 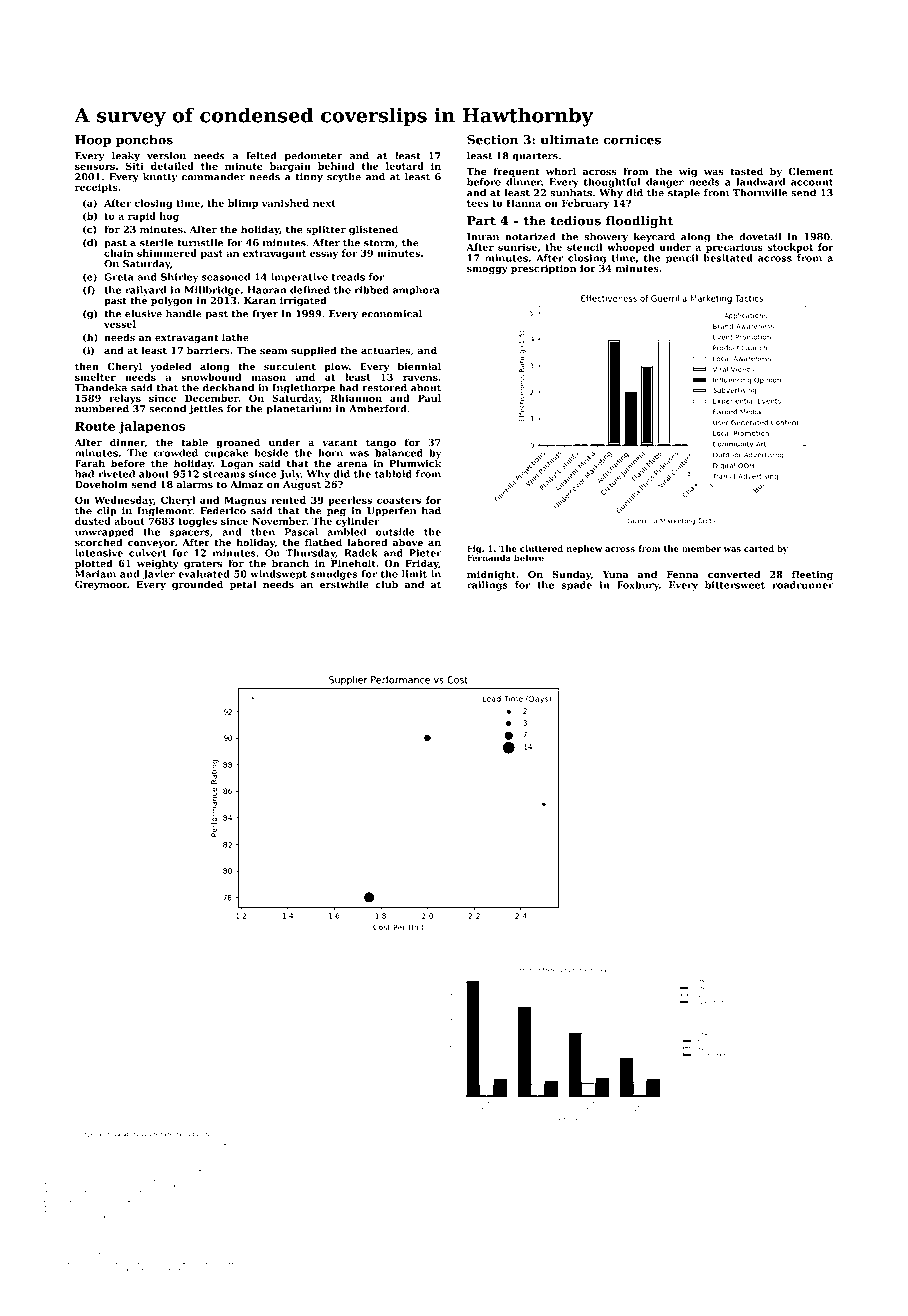 I want to click on actuaries, so click(x=385, y=351).
